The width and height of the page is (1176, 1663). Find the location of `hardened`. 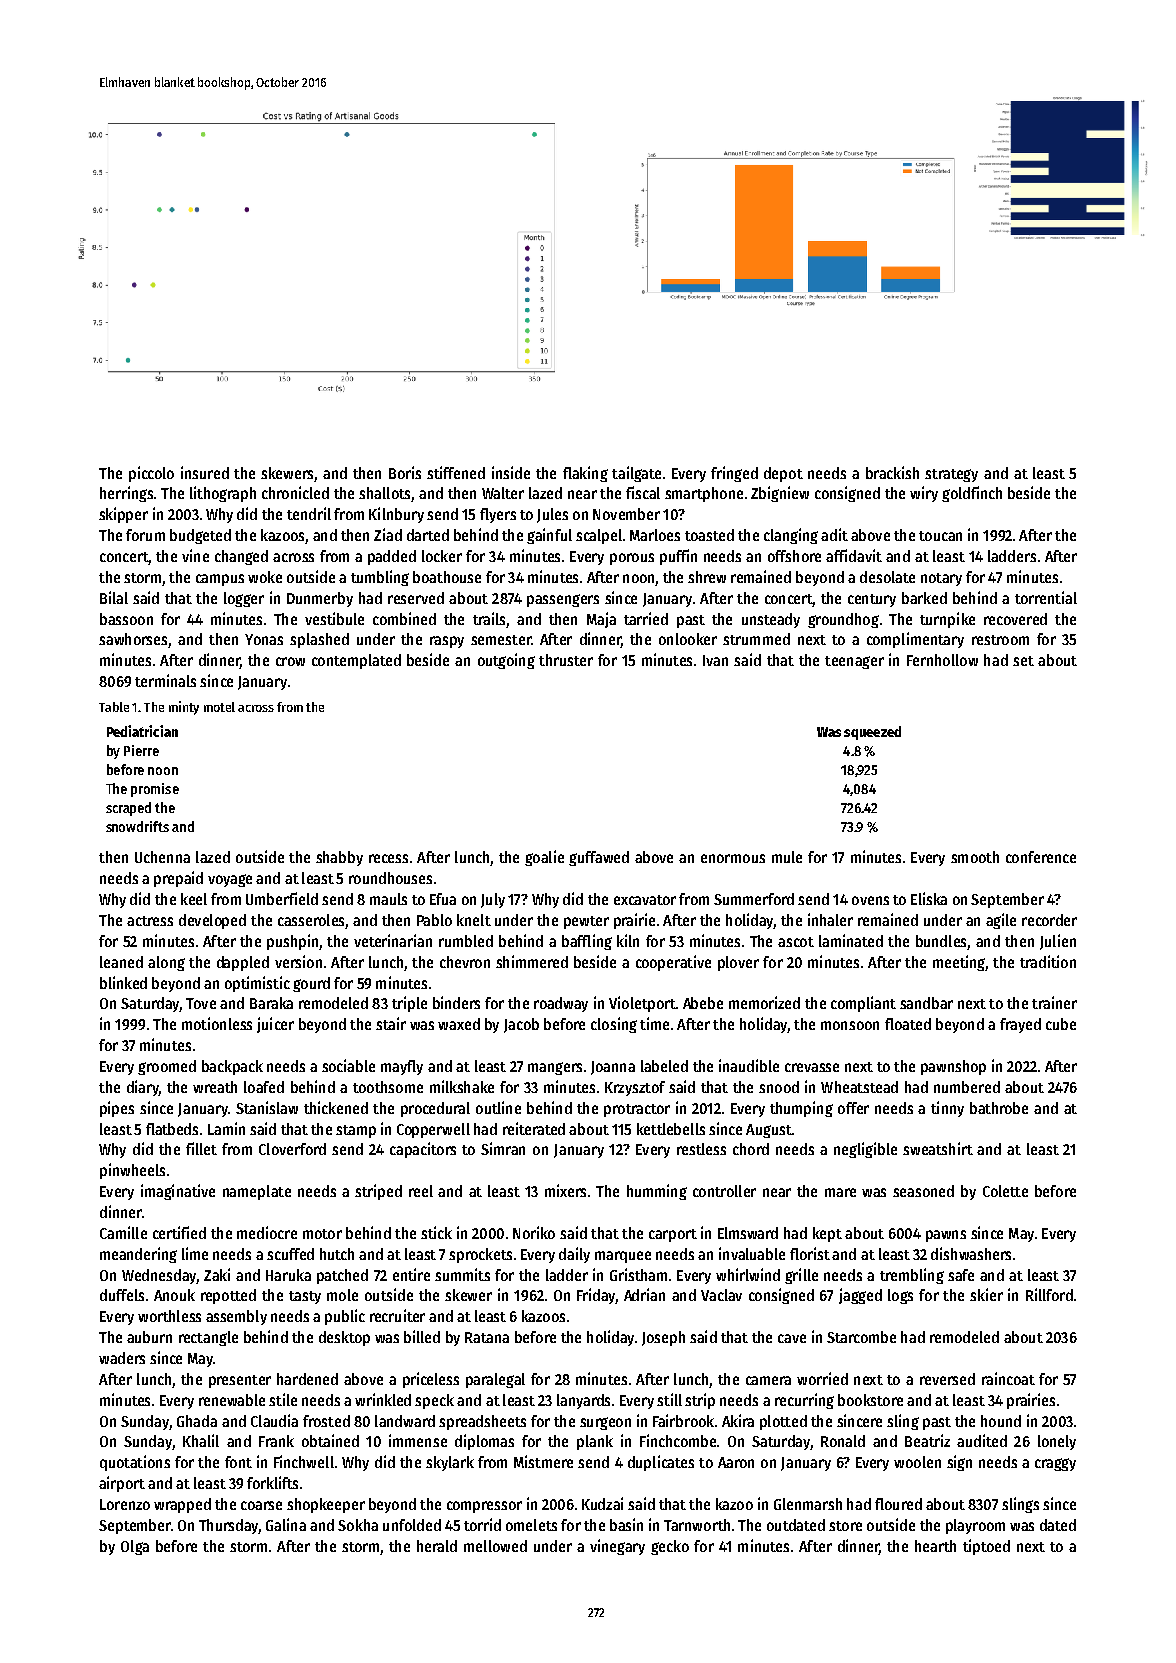

hardened is located at coordinates (307, 1379).
